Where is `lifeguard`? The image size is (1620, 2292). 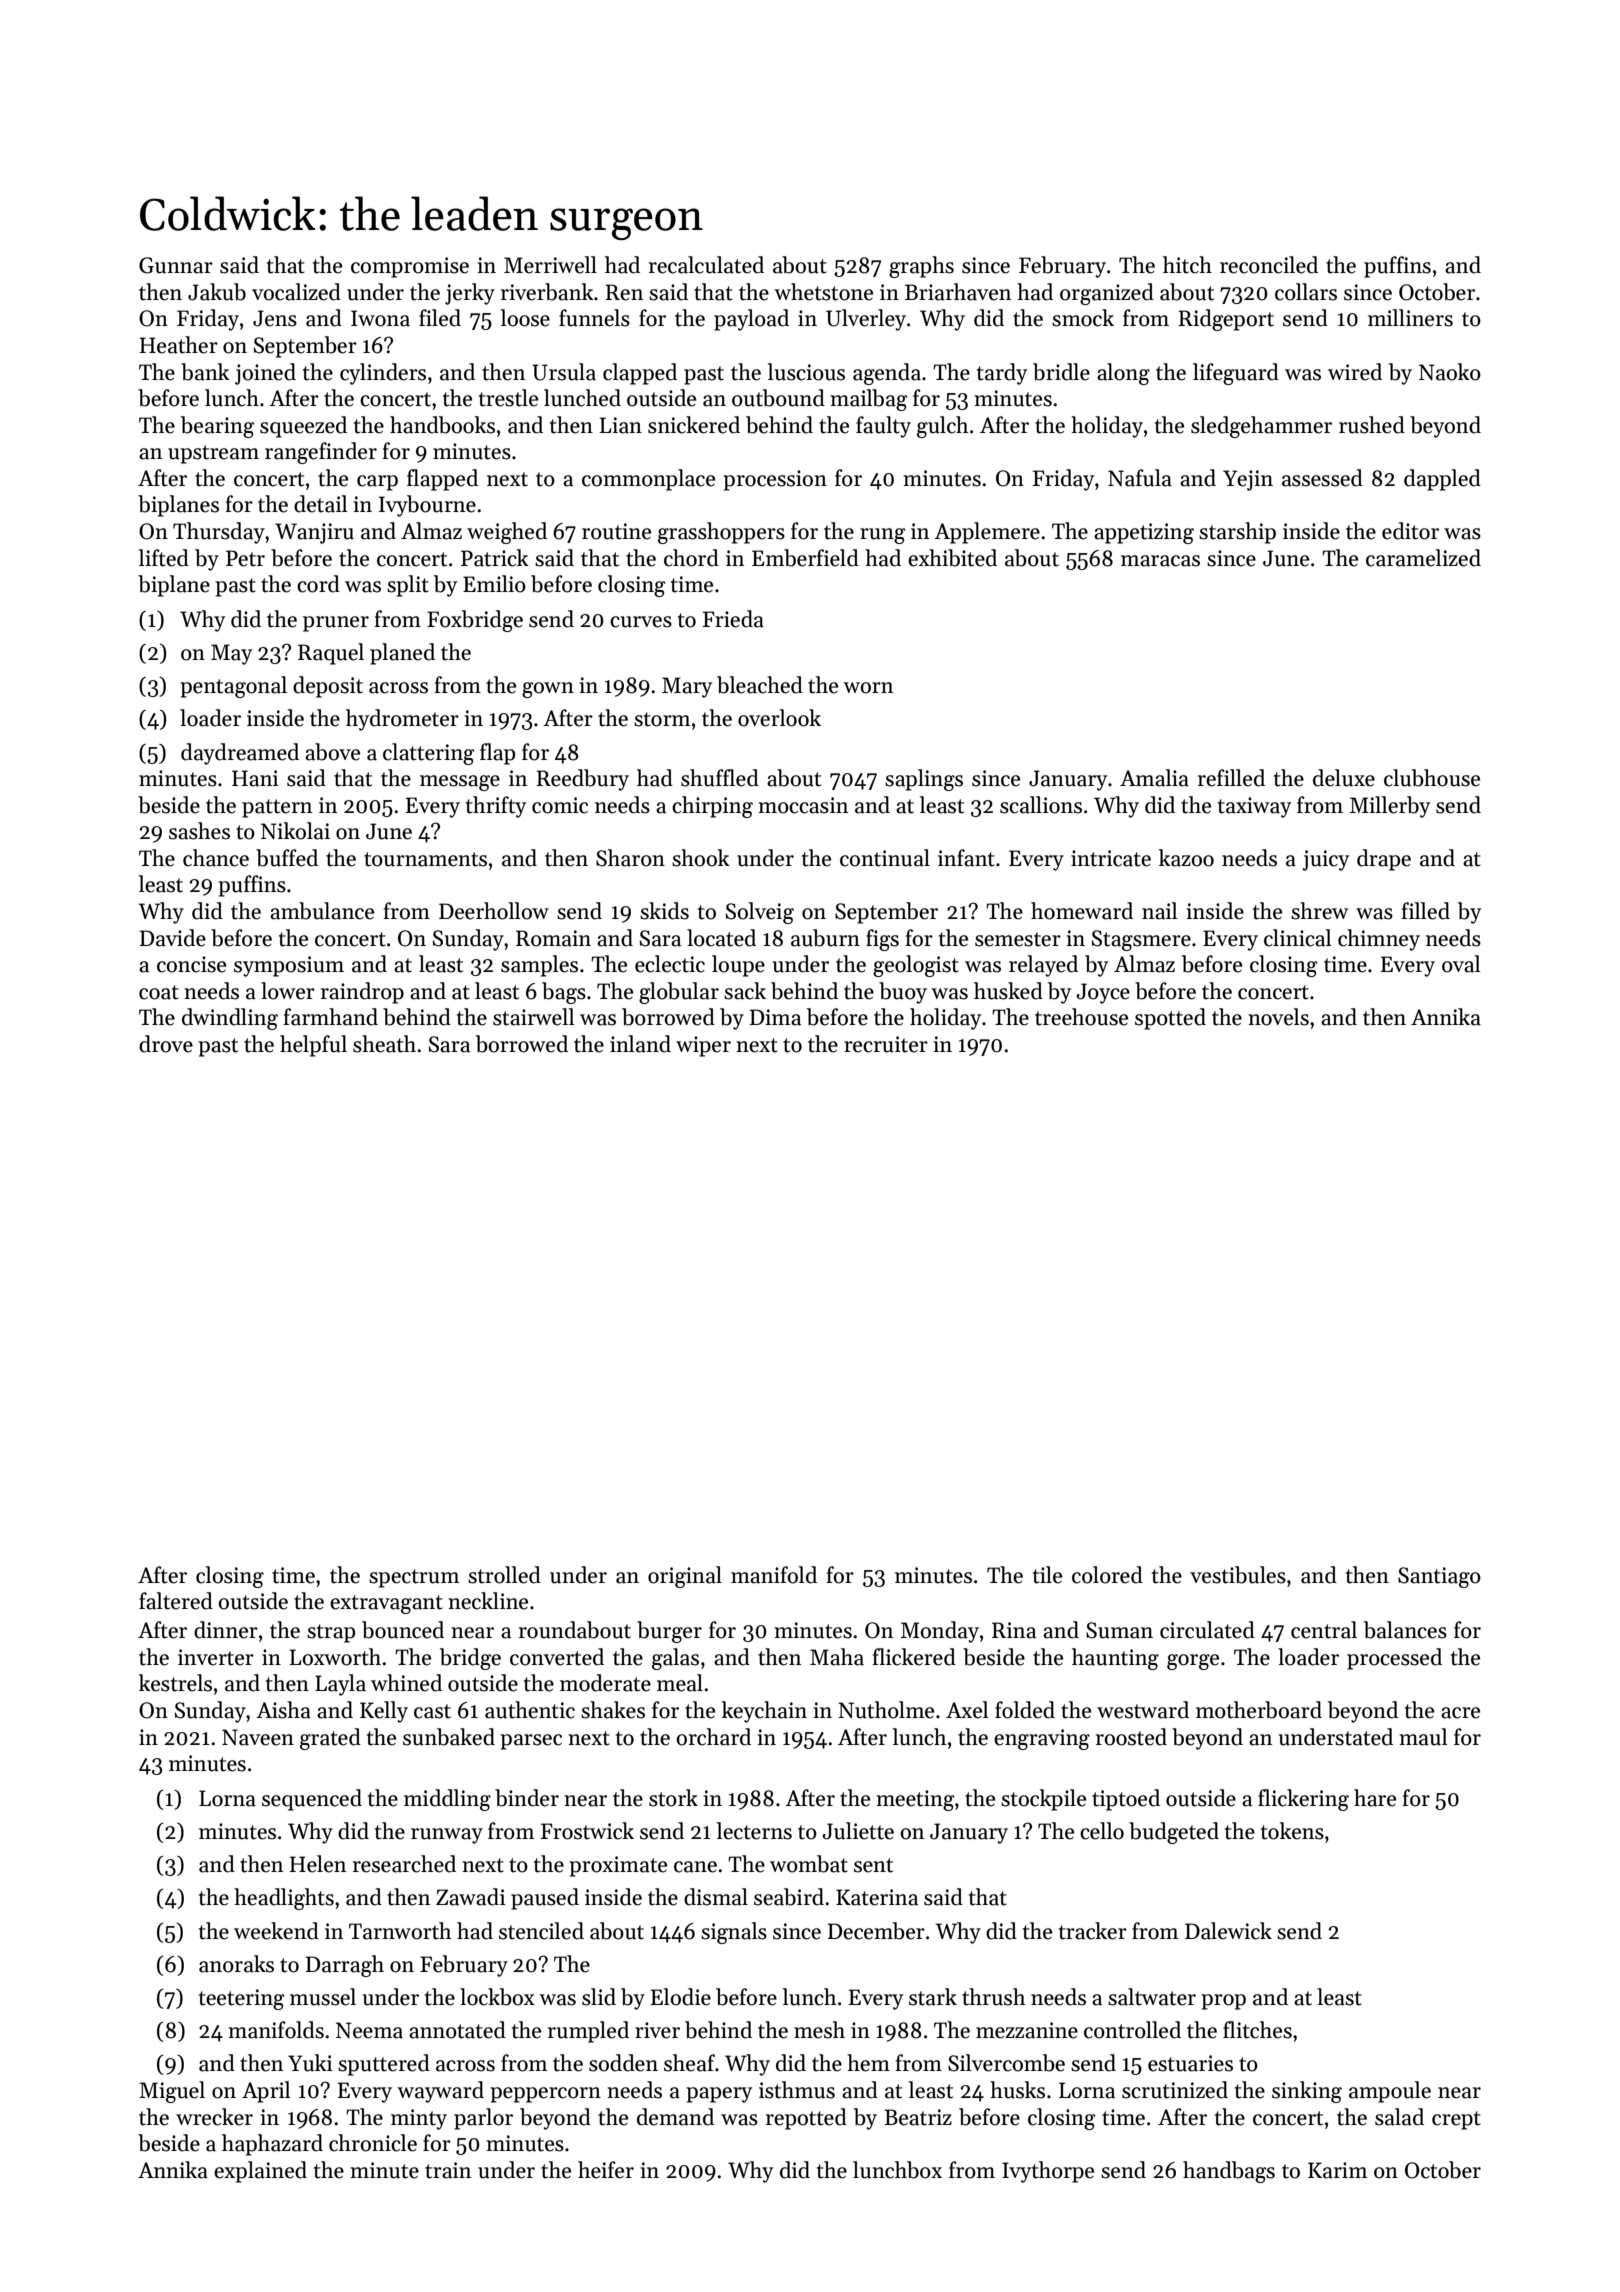 lifeguard is located at coordinates (1236, 374).
